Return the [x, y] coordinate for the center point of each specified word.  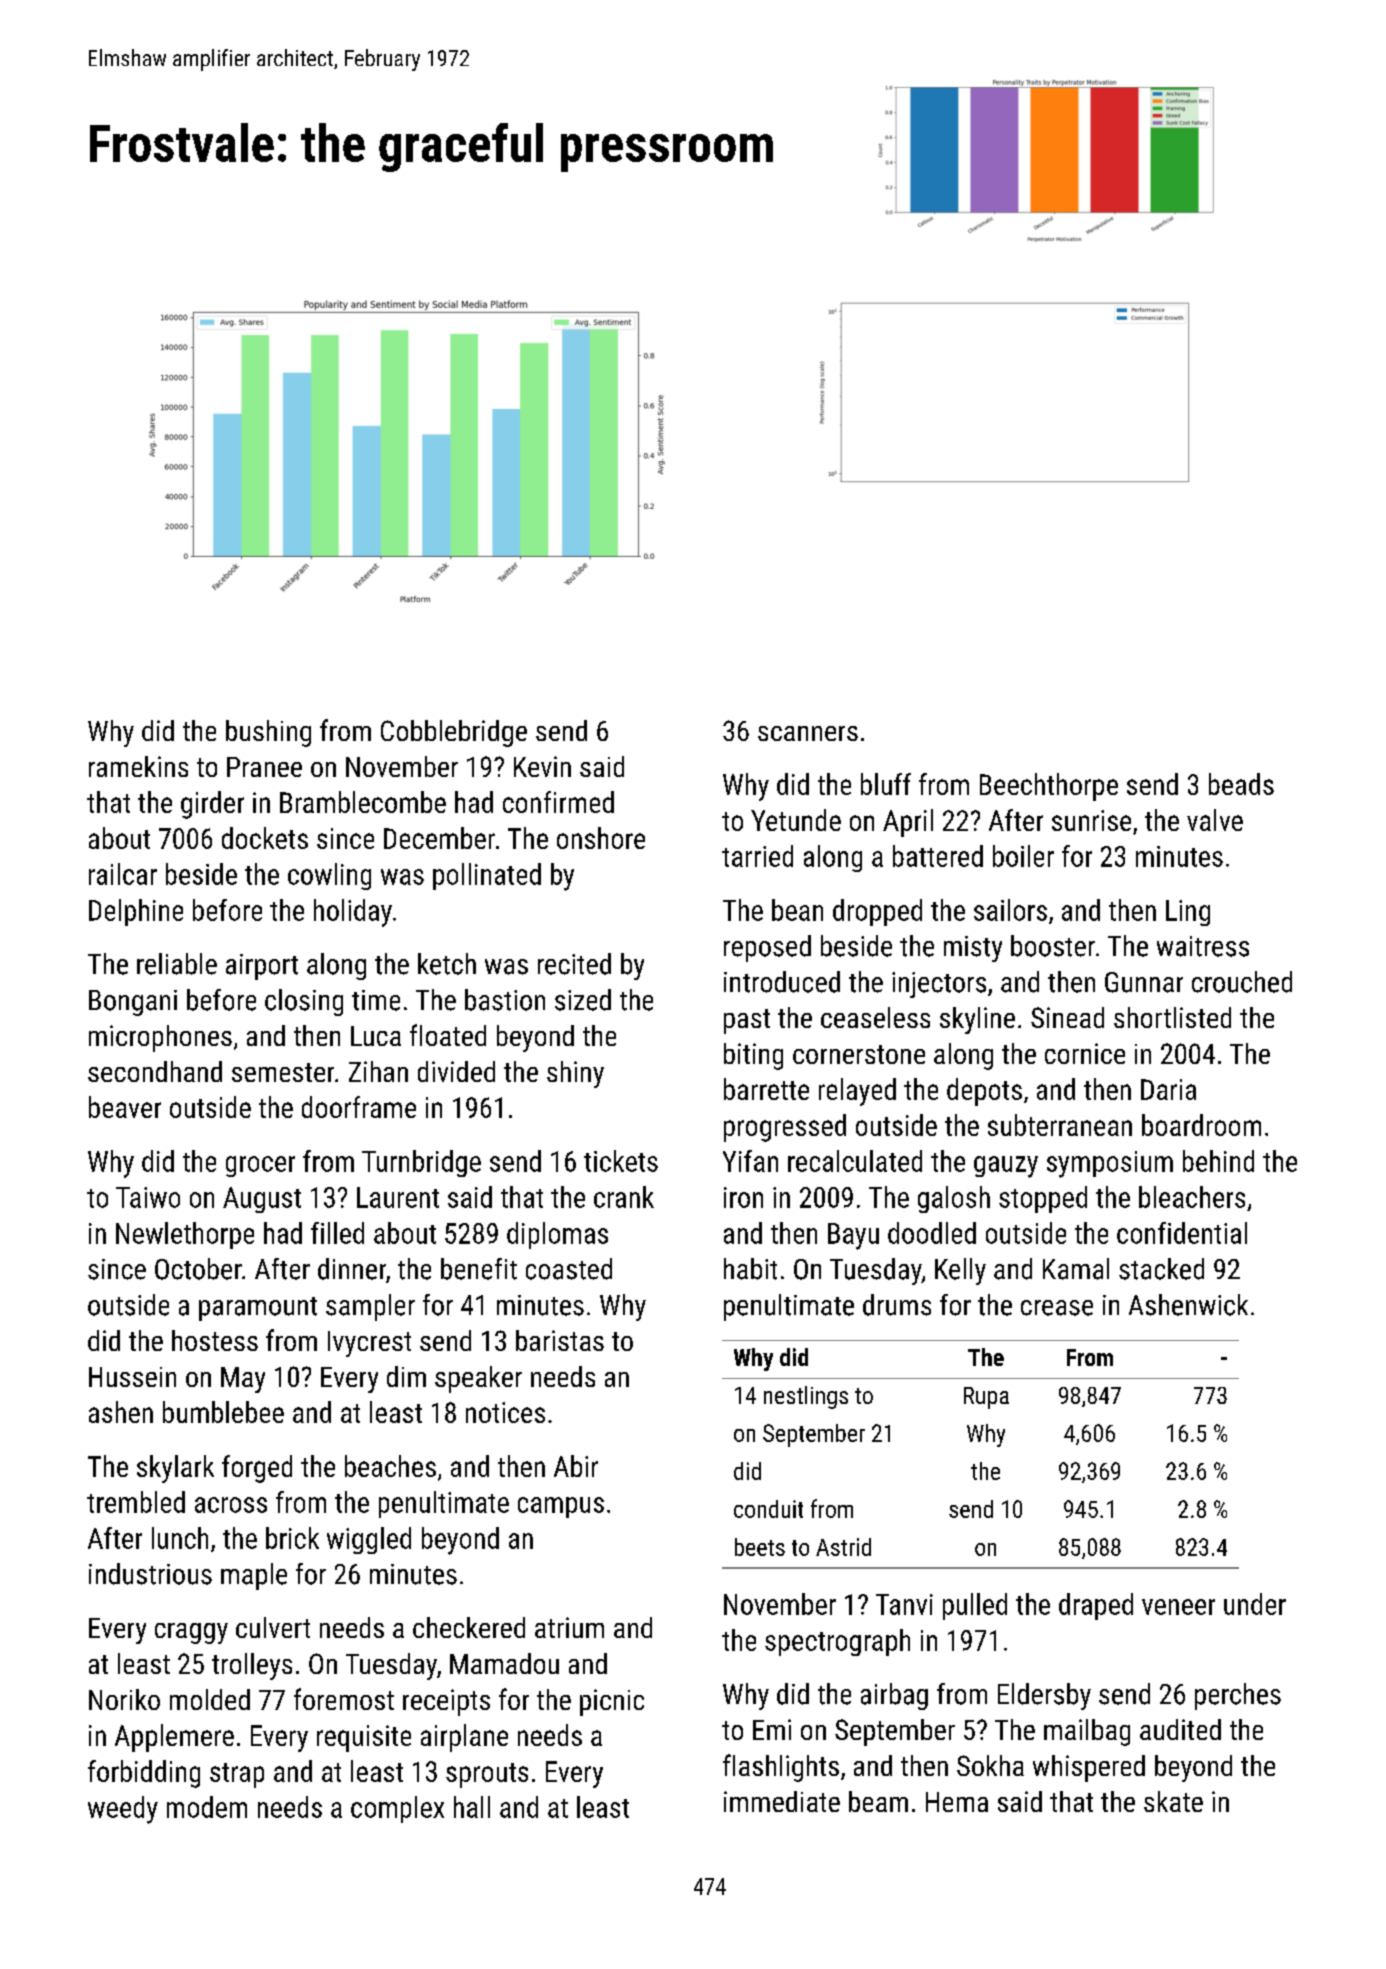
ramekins [138, 766]
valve [1215, 820]
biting [753, 1056]
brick [292, 1538]
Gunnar [1144, 982]
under [1255, 1604]
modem [207, 1807]
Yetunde [796, 820]
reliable [177, 964]
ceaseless [875, 1017]
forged [257, 1469]
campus [561, 1507]
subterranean [1060, 1125]
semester [283, 1072]
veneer [1178, 1607]
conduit [768, 1509]
